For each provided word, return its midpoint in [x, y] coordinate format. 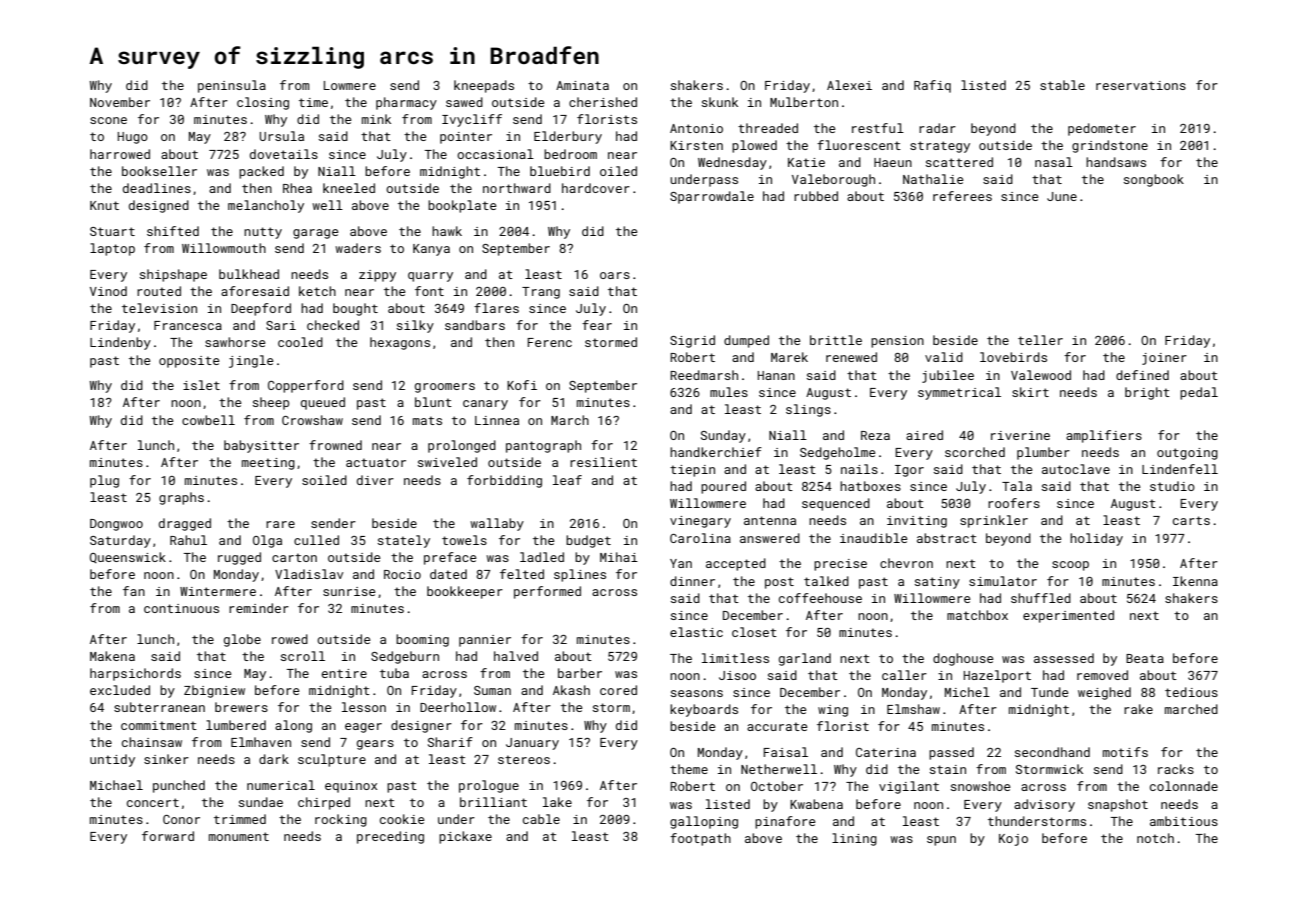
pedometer [1102, 129]
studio [1172, 486]
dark [274, 759]
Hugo [133, 138]
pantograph [543, 446]
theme [689, 769]
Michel [967, 692]
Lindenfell [1180, 469]
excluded [120, 690]
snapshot [1118, 805]
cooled [300, 342]
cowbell [208, 420]
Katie [806, 162]
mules [729, 392]
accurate [777, 726]
